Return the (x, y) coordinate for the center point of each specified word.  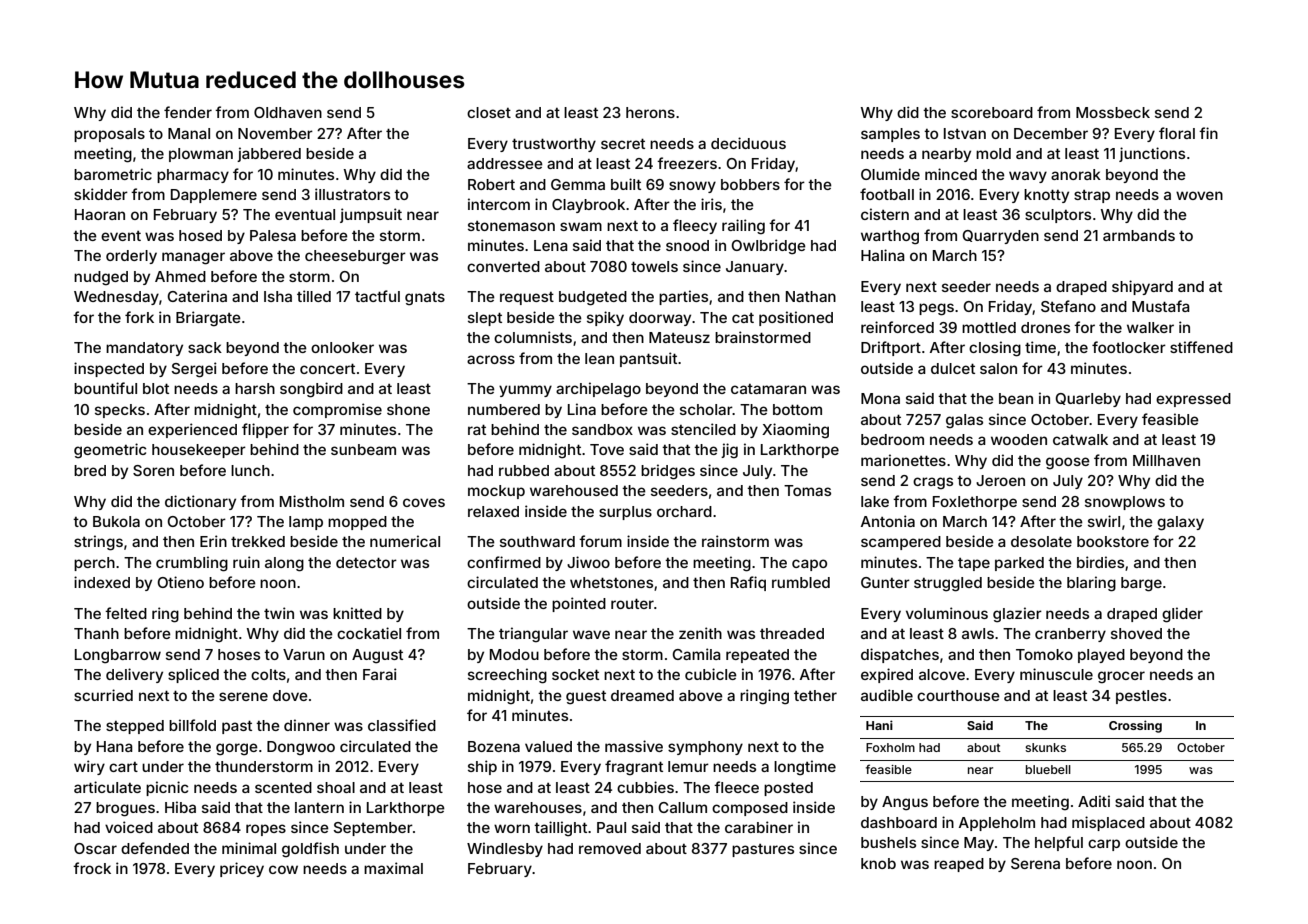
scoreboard (992, 112)
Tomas (807, 490)
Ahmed (180, 276)
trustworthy (554, 145)
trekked (258, 541)
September (373, 829)
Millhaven (1166, 460)
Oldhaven (288, 112)
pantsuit (648, 359)
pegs (936, 309)
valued (548, 746)
